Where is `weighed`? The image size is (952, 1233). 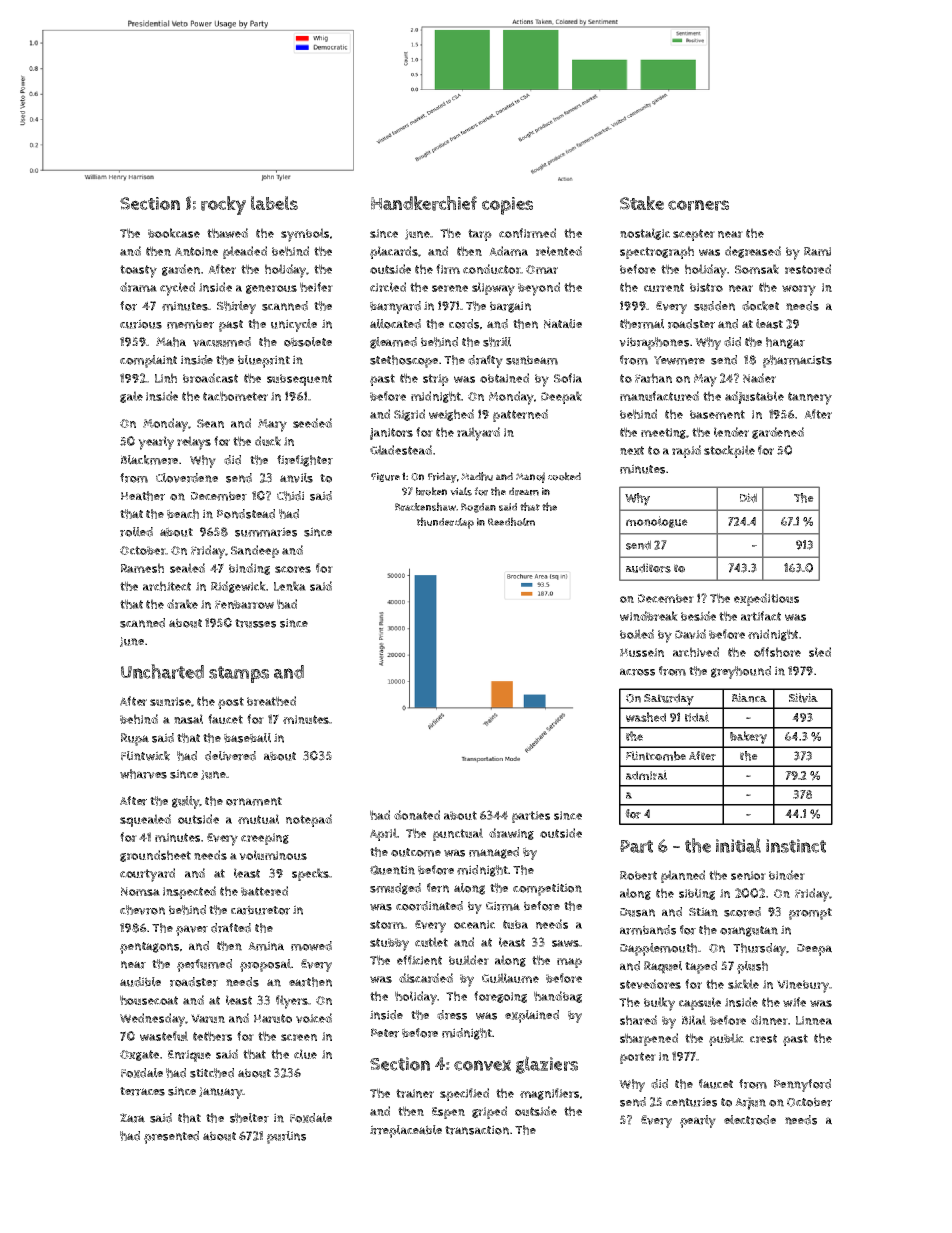 weighed is located at coordinates (451, 415).
